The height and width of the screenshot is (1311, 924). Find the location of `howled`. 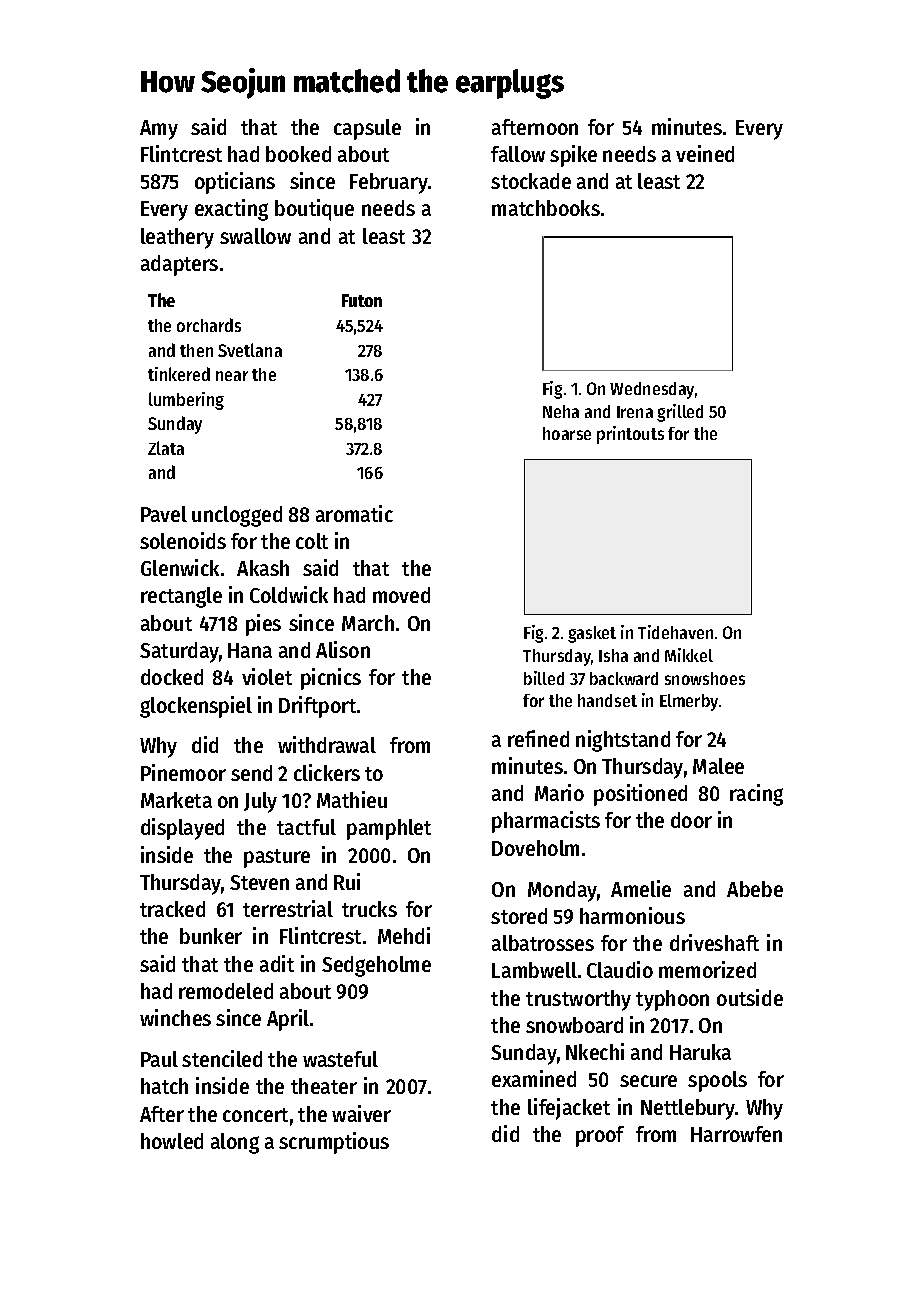

howled is located at coordinates (172, 1141).
